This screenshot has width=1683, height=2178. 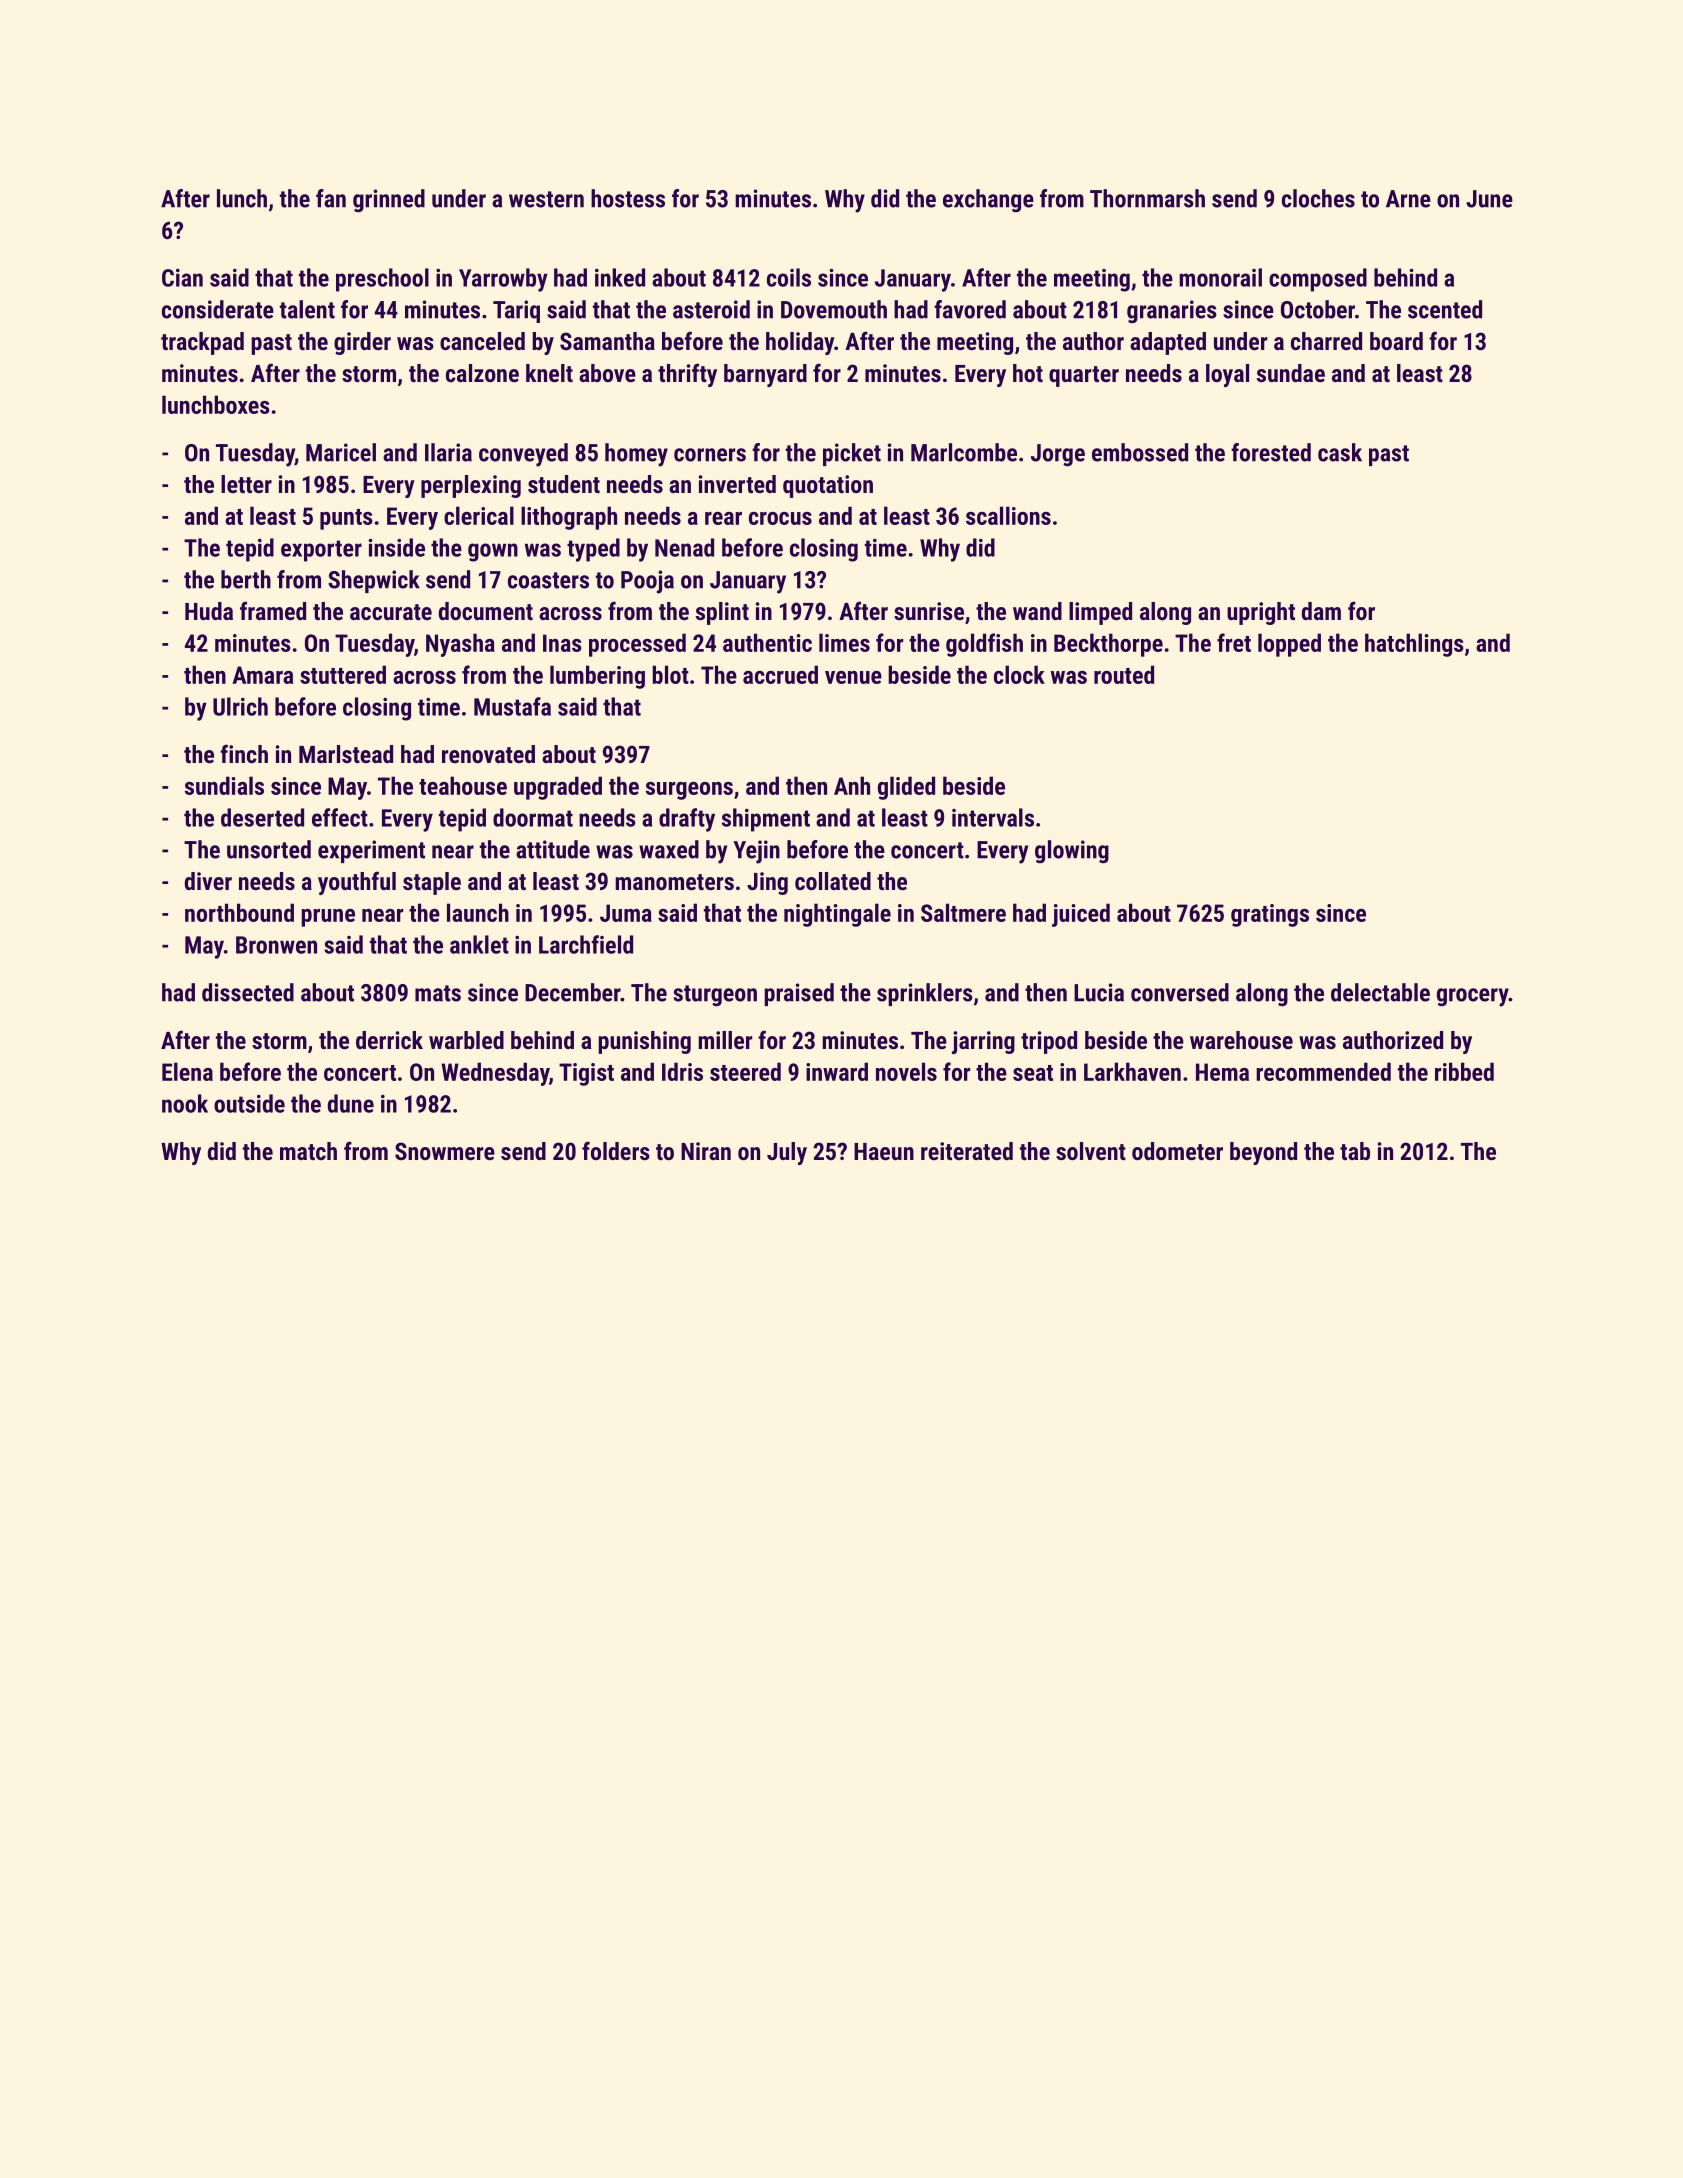 I want to click on preschool, so click(x=382, y=280).
